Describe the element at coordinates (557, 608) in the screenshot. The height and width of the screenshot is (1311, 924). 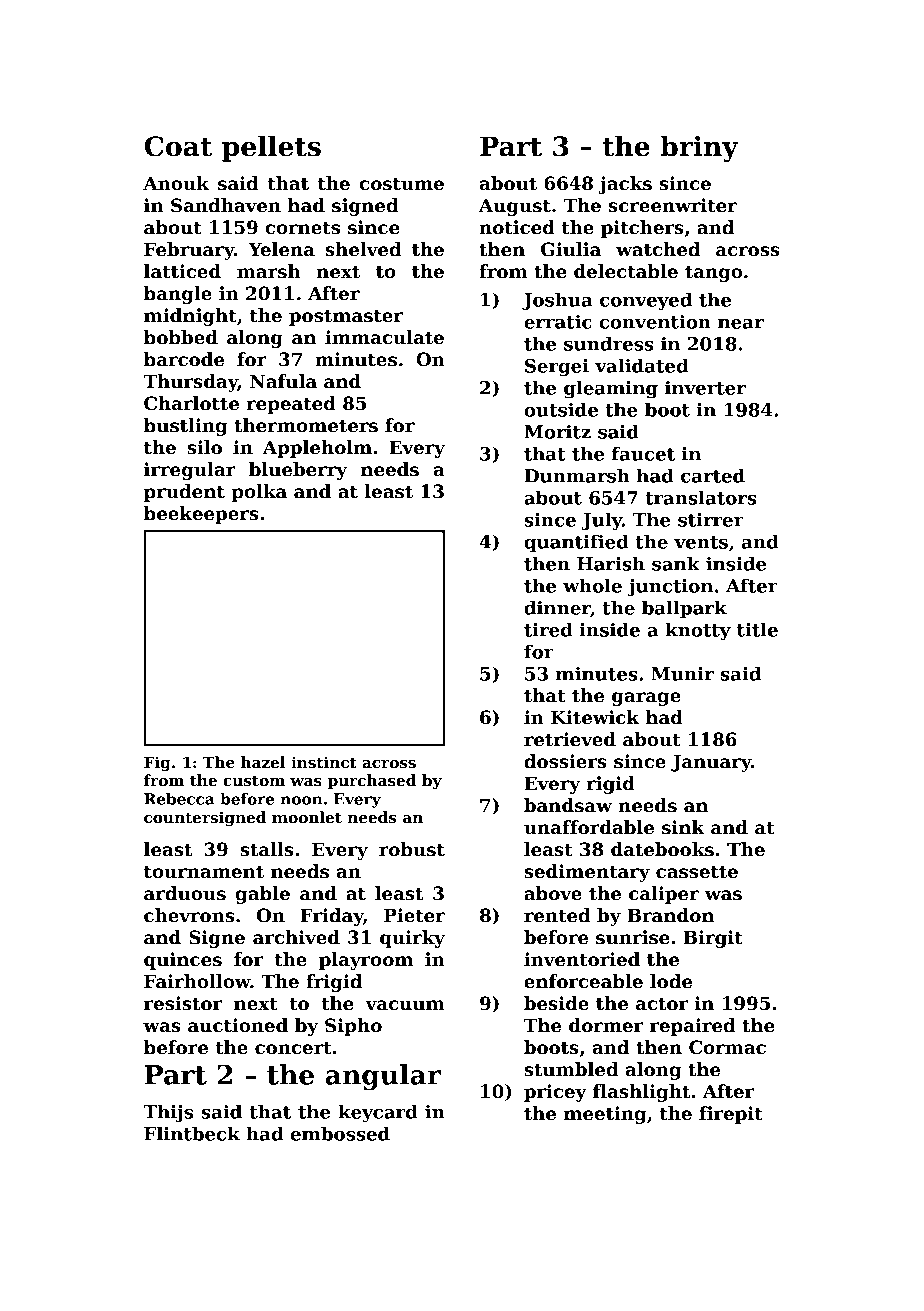
I see `dinner` at that location.
